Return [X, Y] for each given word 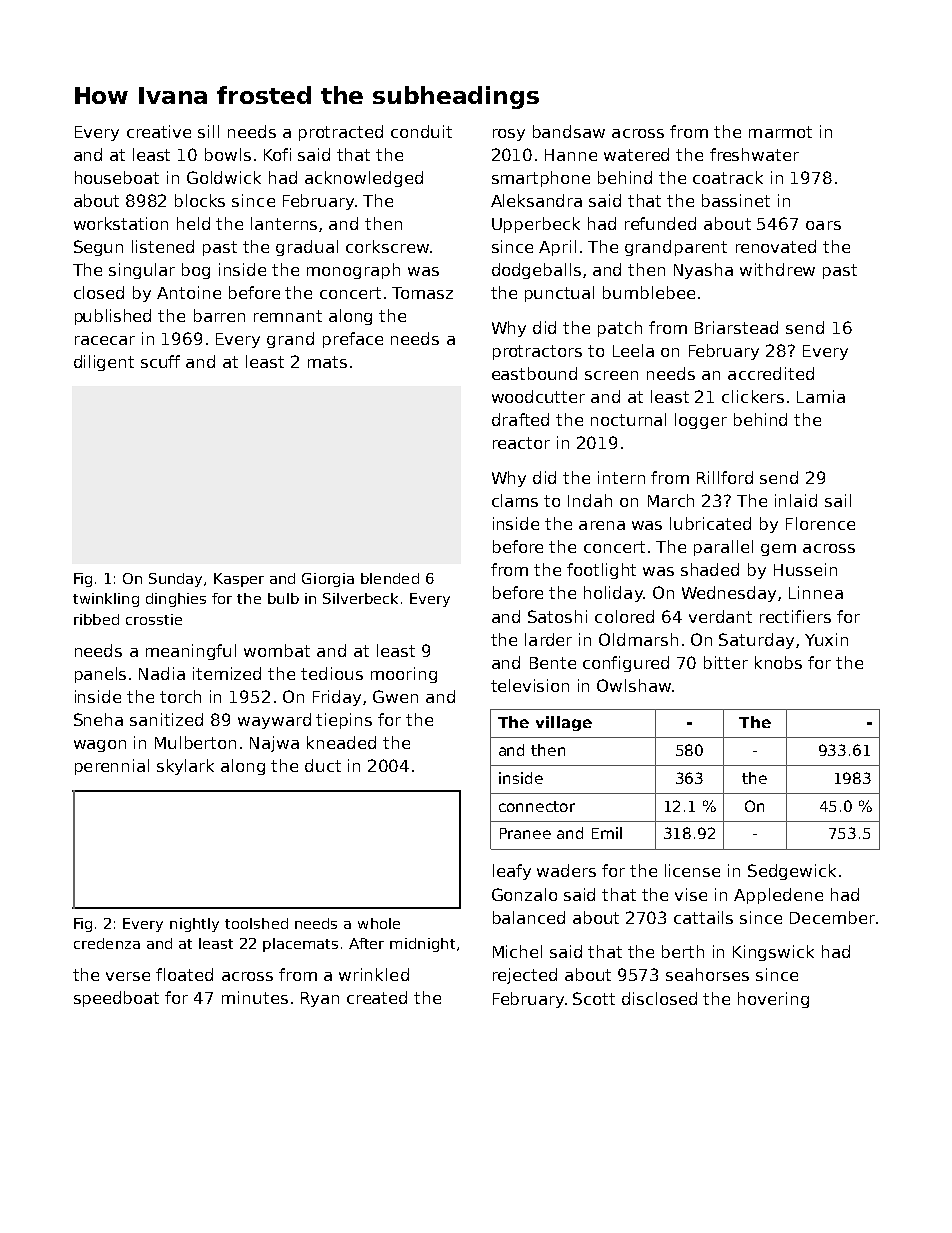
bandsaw [569, 131]
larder [548, 639]
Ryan [320, 999]
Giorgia [328, 580]
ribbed [96, 619]
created [377, 997]
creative [159, 131]
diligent [104, 363]
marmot [780, 132]
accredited [771, 373]
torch [180, 696]
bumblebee [649, 292]
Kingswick [773, 953]
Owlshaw [634, 685]
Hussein [805, 569]
